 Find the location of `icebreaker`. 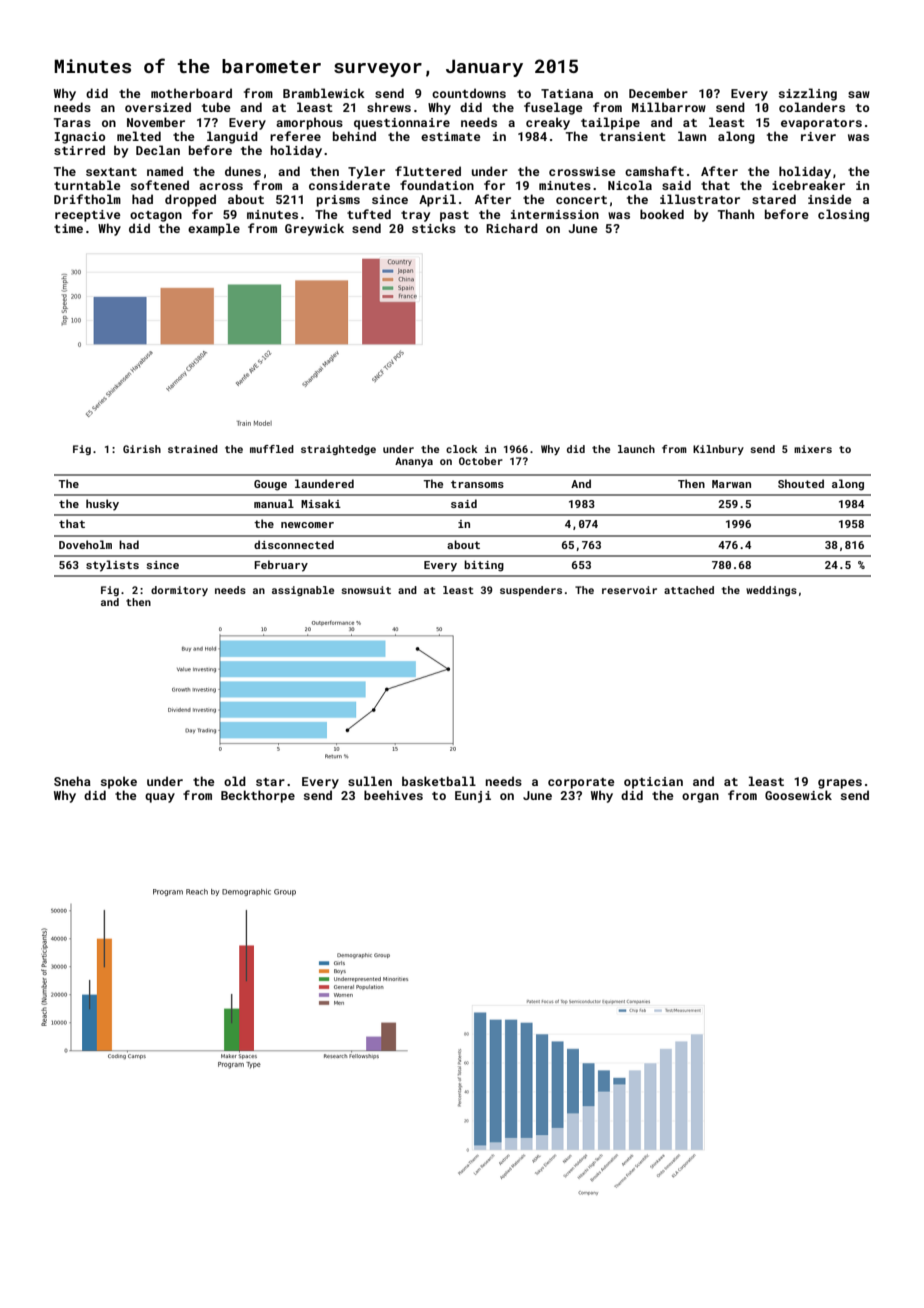

icebreaker is located at coordinates (808, 185).
